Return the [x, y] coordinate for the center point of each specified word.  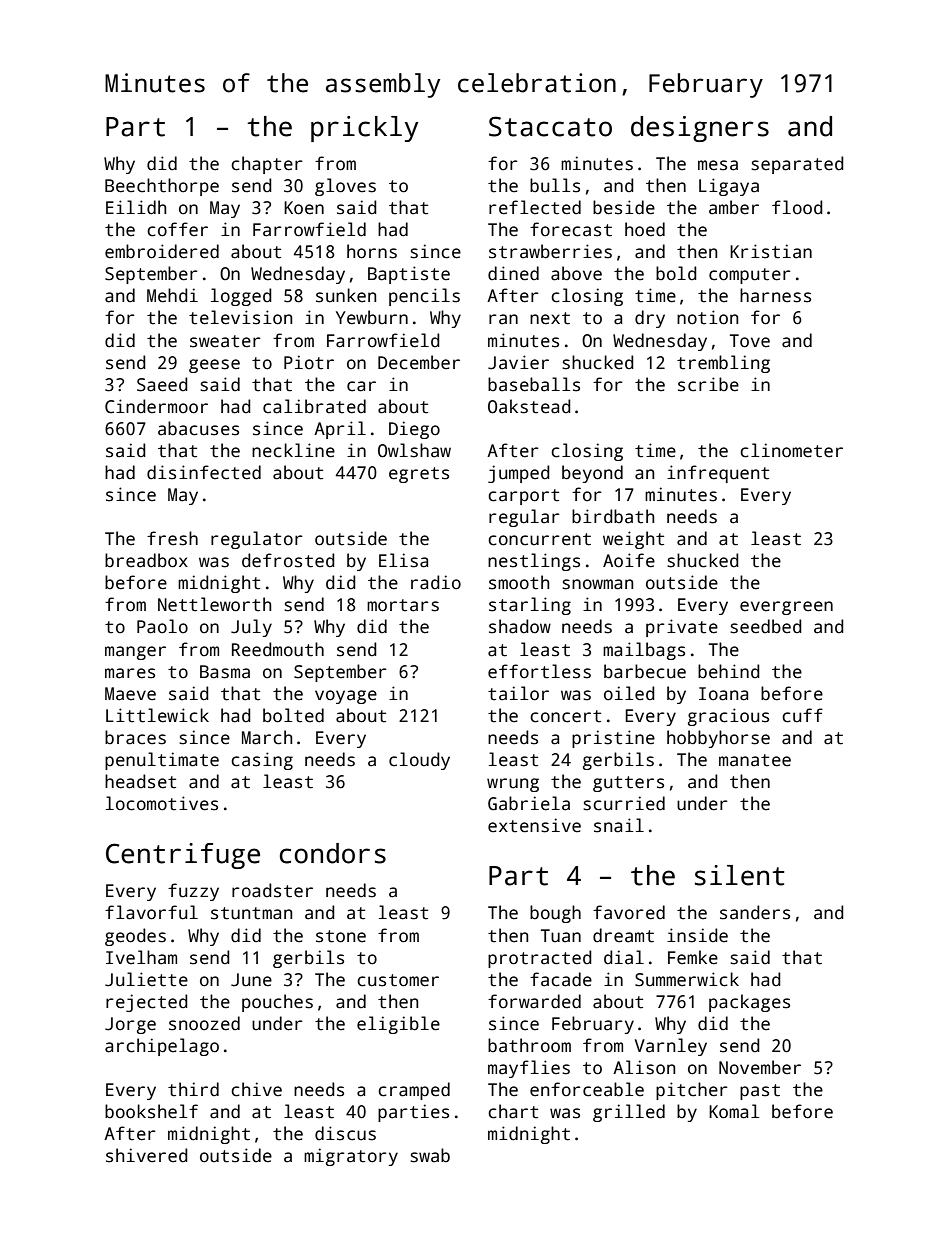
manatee [755, 760]
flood [797, 207]
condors [333, 853]
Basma [225, 672]
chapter [267, 165]
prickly [365, 129]
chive [256, 1089]
